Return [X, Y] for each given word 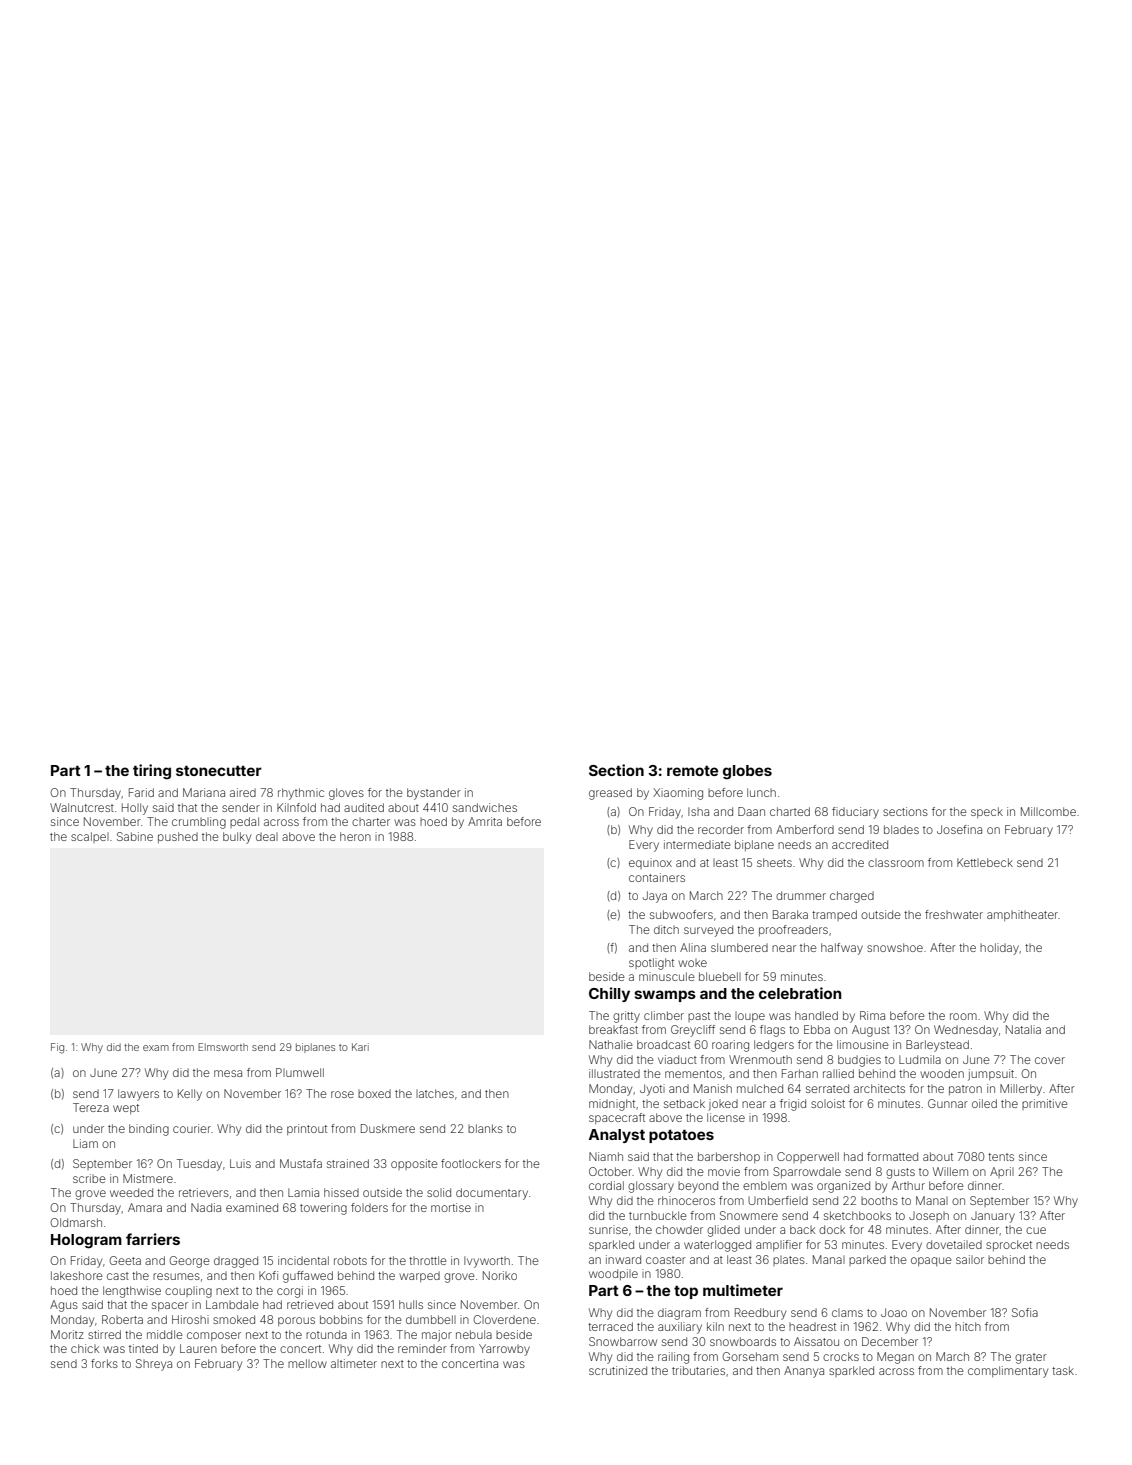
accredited [860, 844]
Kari [360, 1047]
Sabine [135, 836]
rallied [838, 1073]
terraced [610, 1326]
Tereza [91, 1107]
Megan [895, 1358]
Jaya [655, 897]
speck [987, 812]
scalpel [90, 837]
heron [355, 836]
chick [85, 1348]
